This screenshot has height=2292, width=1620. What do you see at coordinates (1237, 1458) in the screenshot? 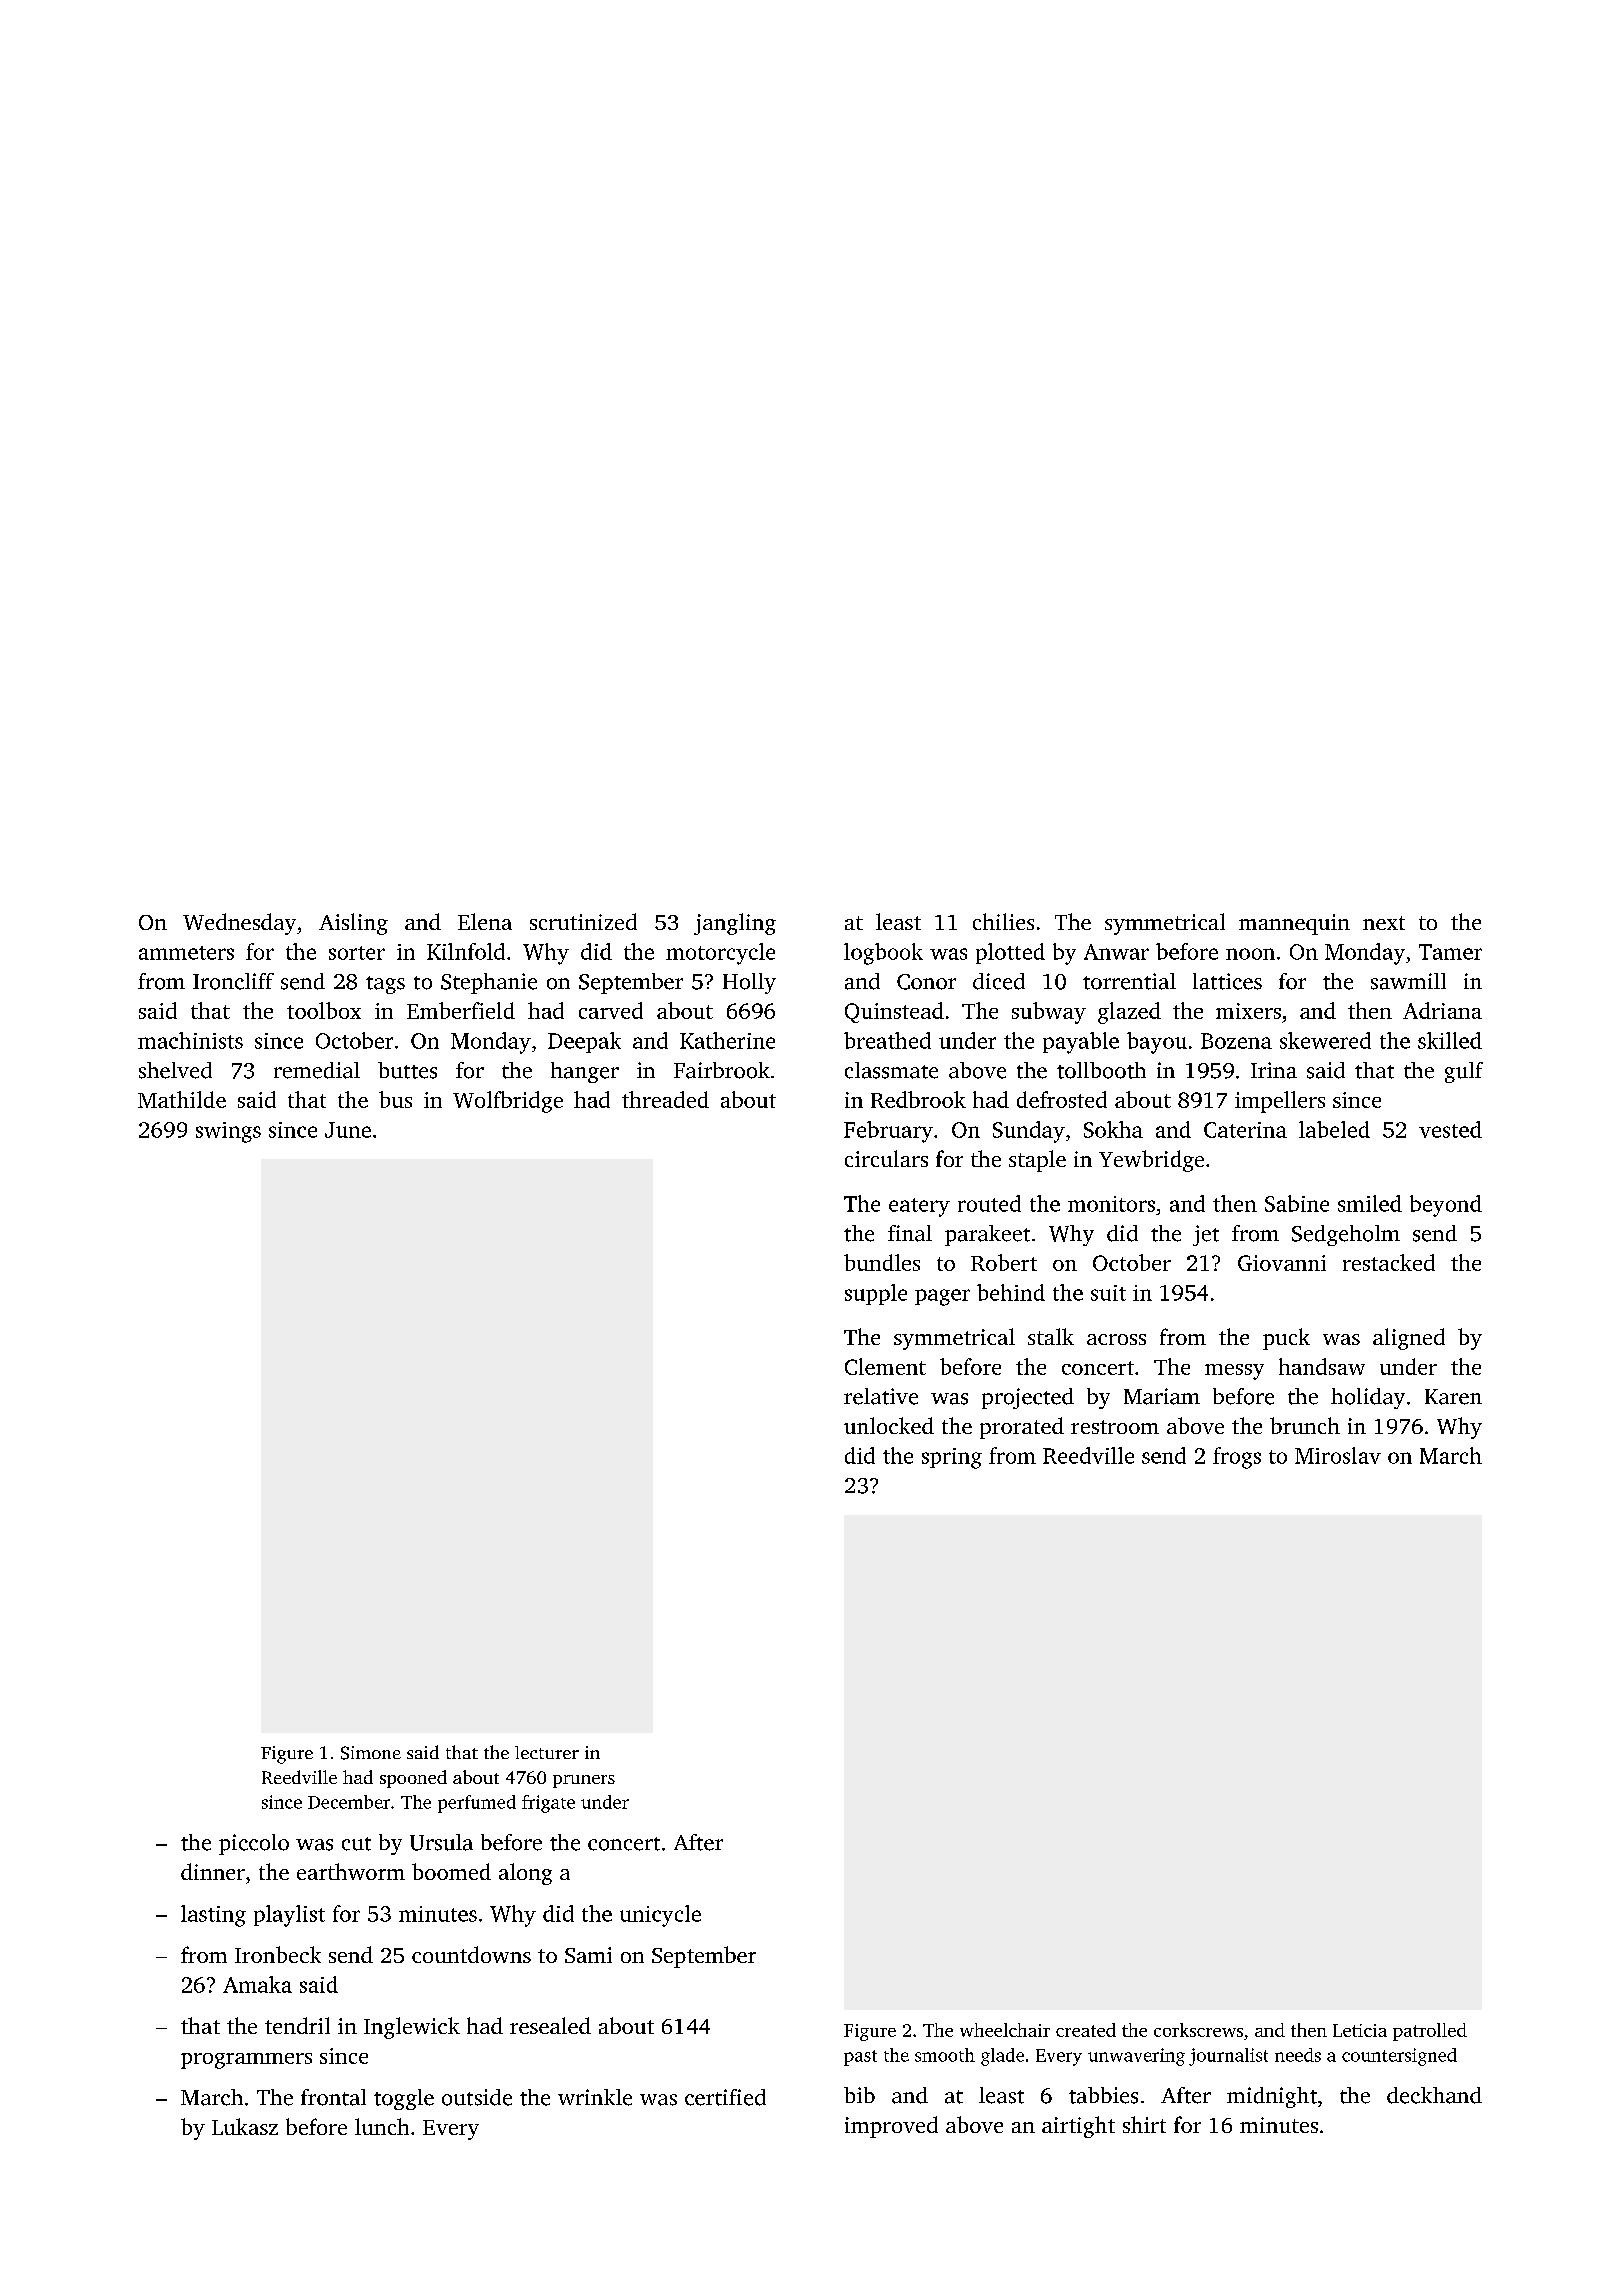
I see `frogs` at bounding box center [1237, 1458].
